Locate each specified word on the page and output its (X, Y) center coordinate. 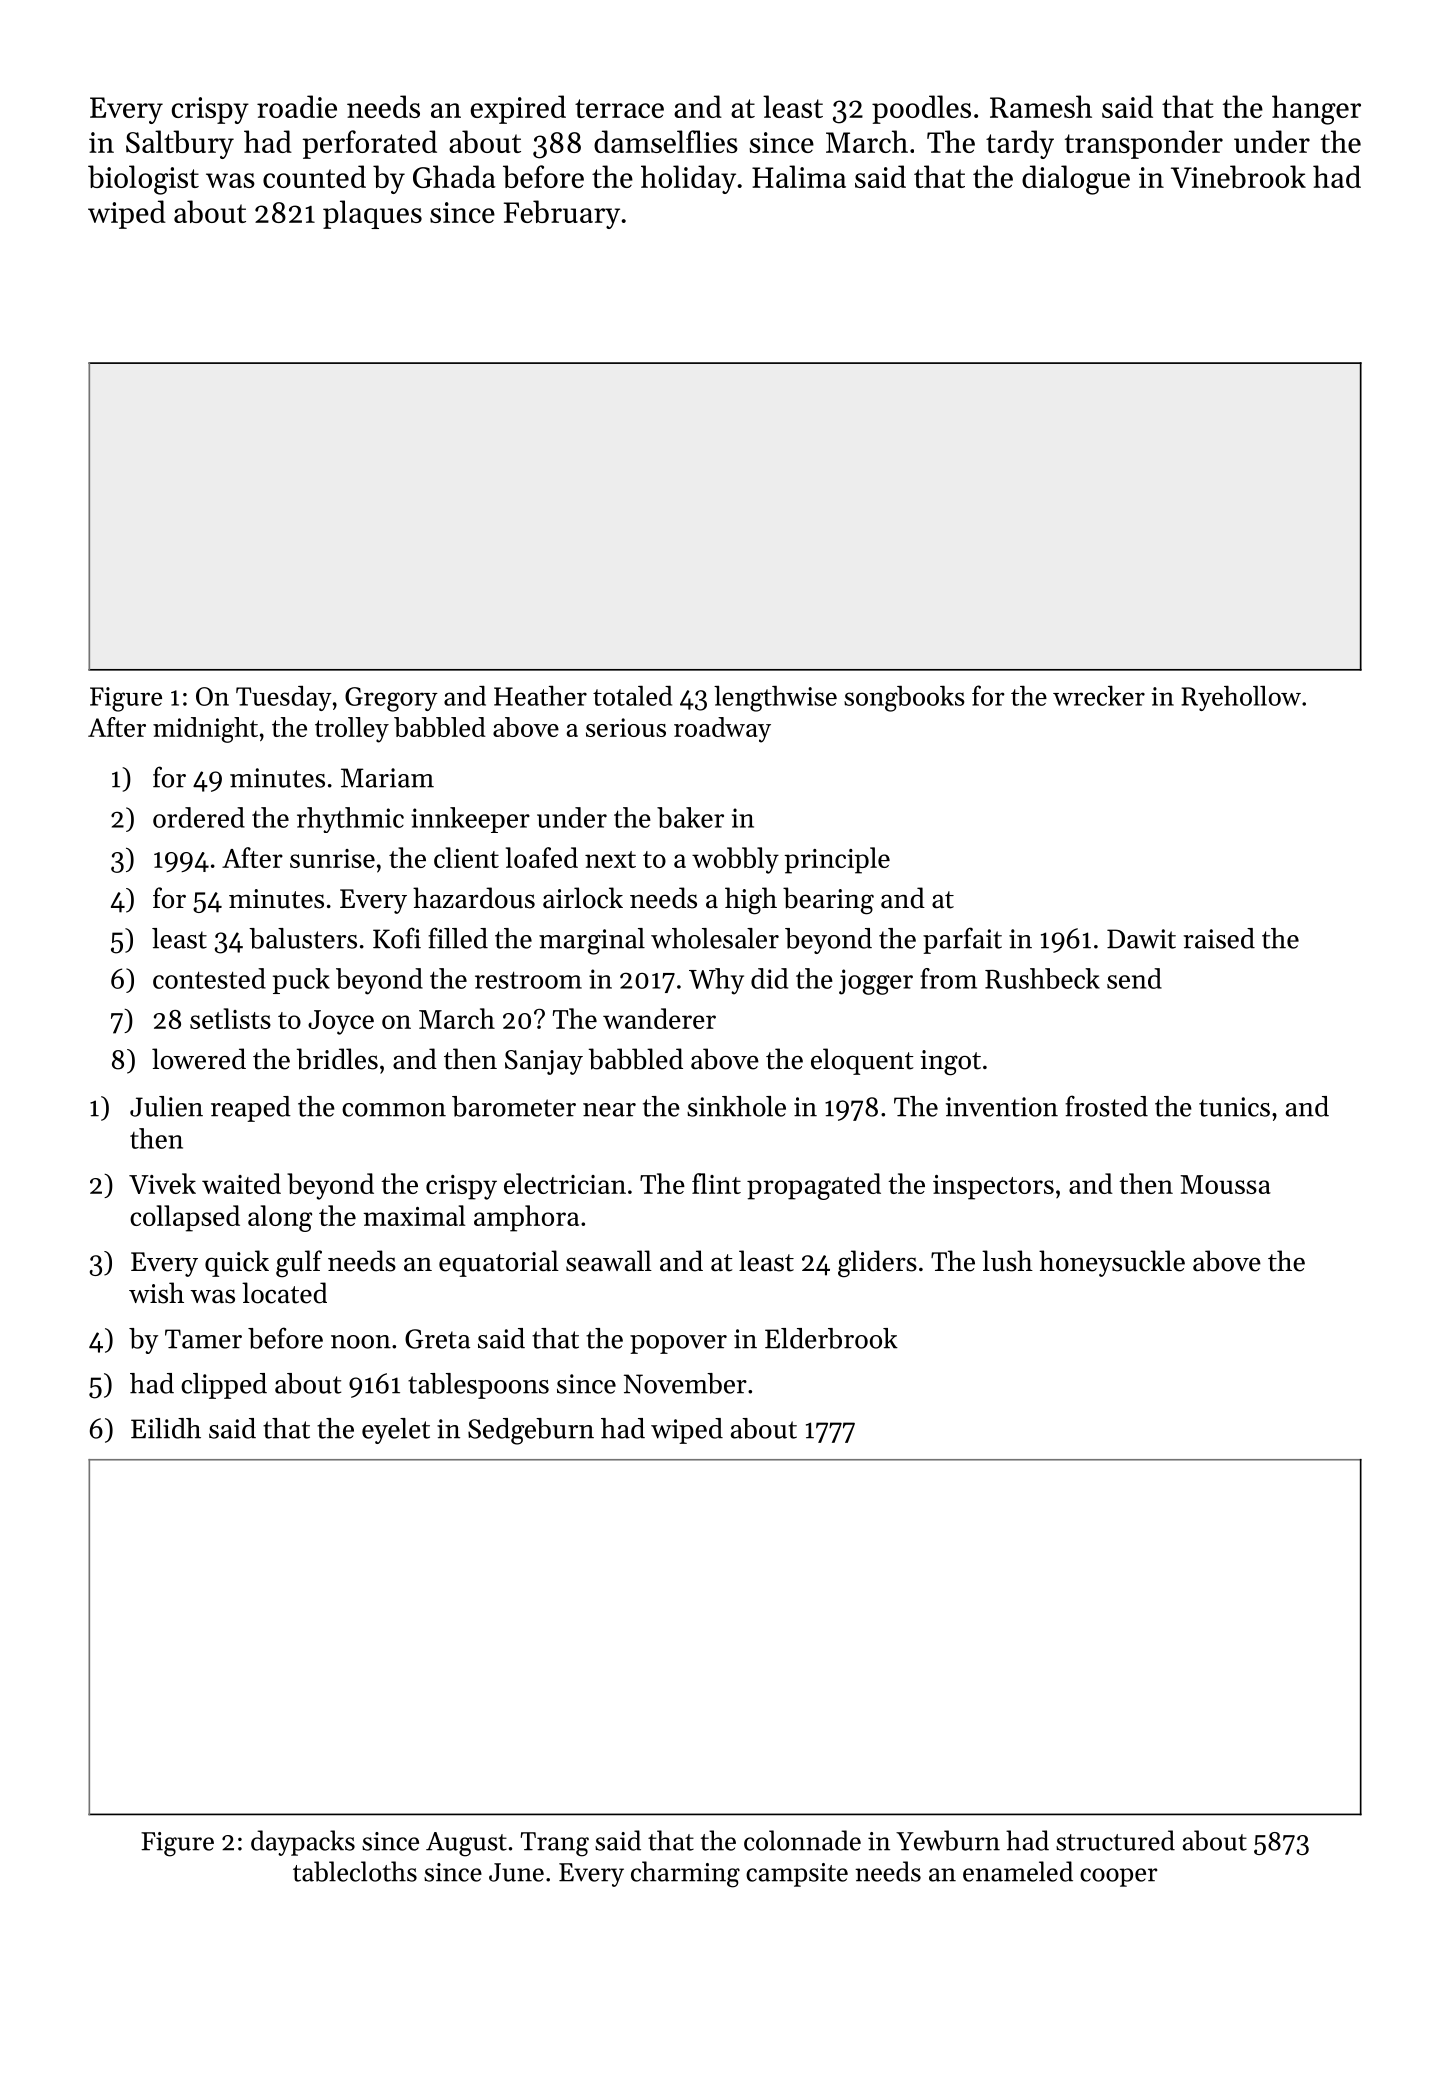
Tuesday (284, 698)
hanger (1316, 110)
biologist (143, 180)
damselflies (666, 141)
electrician (565, 1183)
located (284, 1293)
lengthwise (775, 699)
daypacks (303, 1843)
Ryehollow (1241, 698)
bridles (337, 1059)
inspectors (993, 1187)
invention (1002, 1107)
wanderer (659, 1018)
